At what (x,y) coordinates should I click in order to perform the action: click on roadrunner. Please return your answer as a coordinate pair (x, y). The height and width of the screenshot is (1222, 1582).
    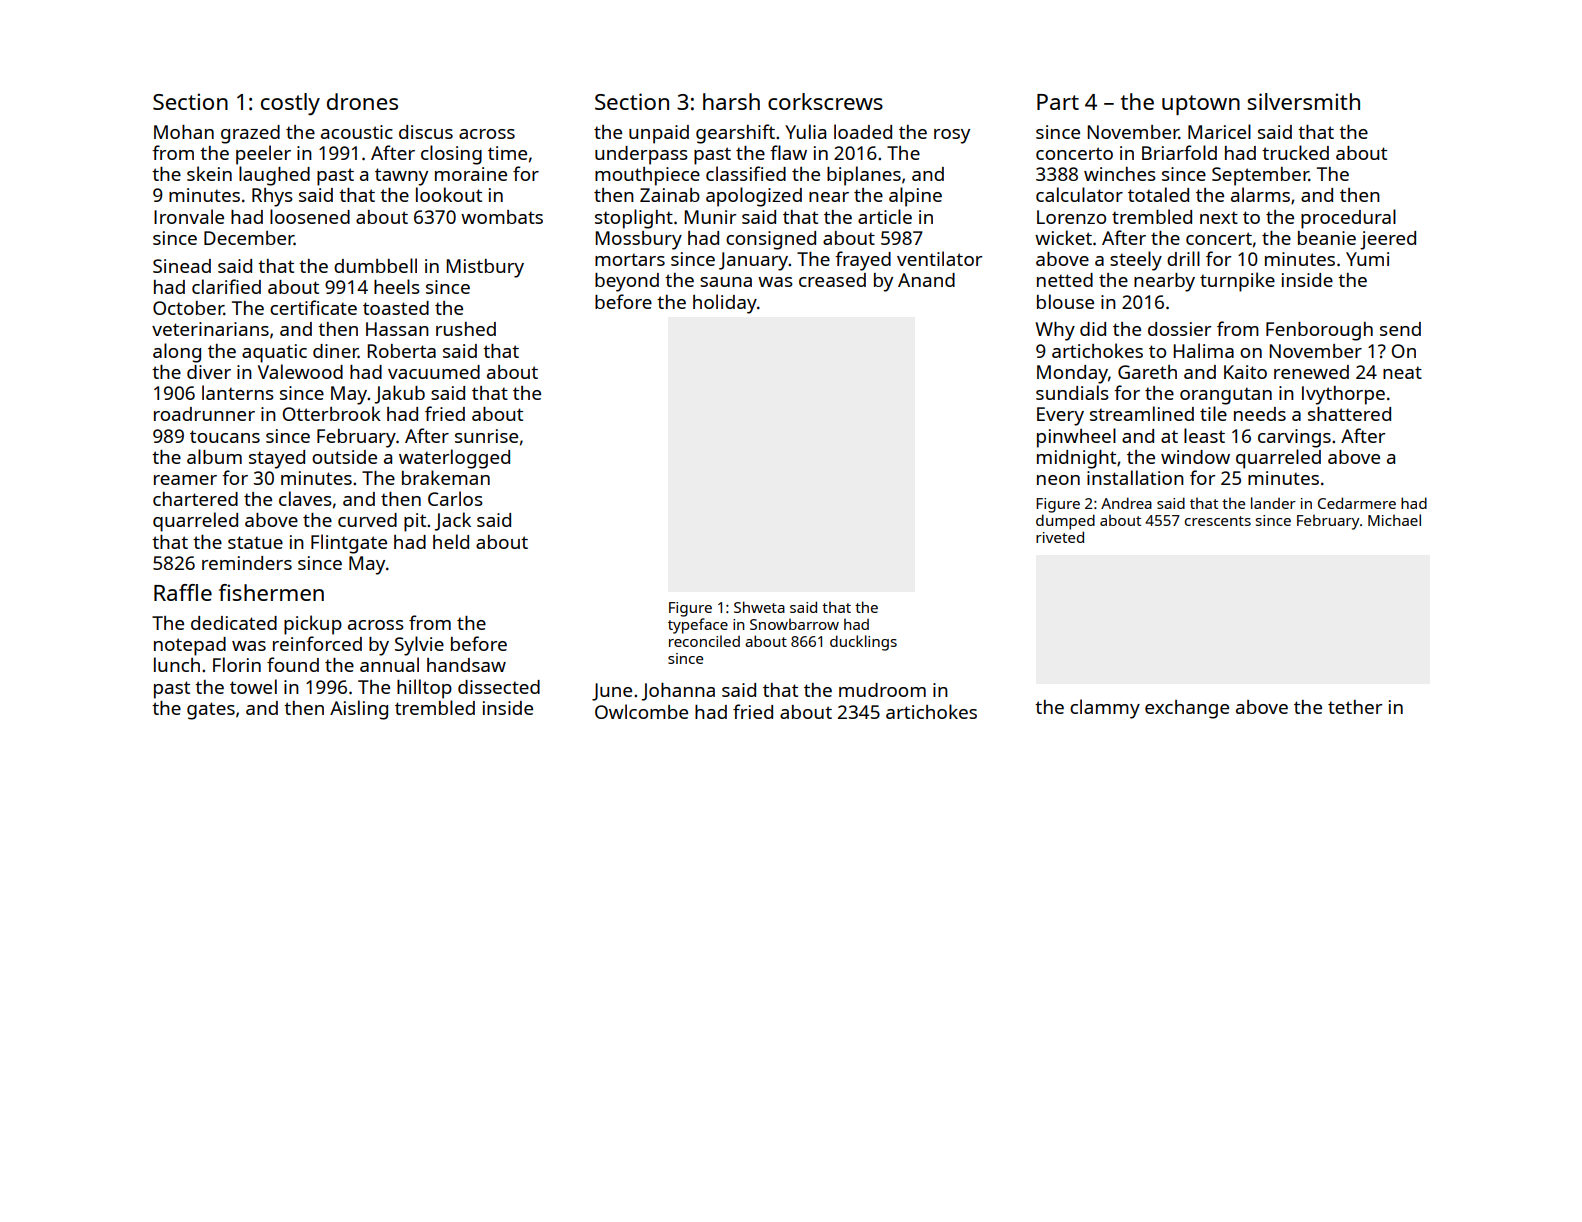
    Looking at the image, I should click on (204, 414).
